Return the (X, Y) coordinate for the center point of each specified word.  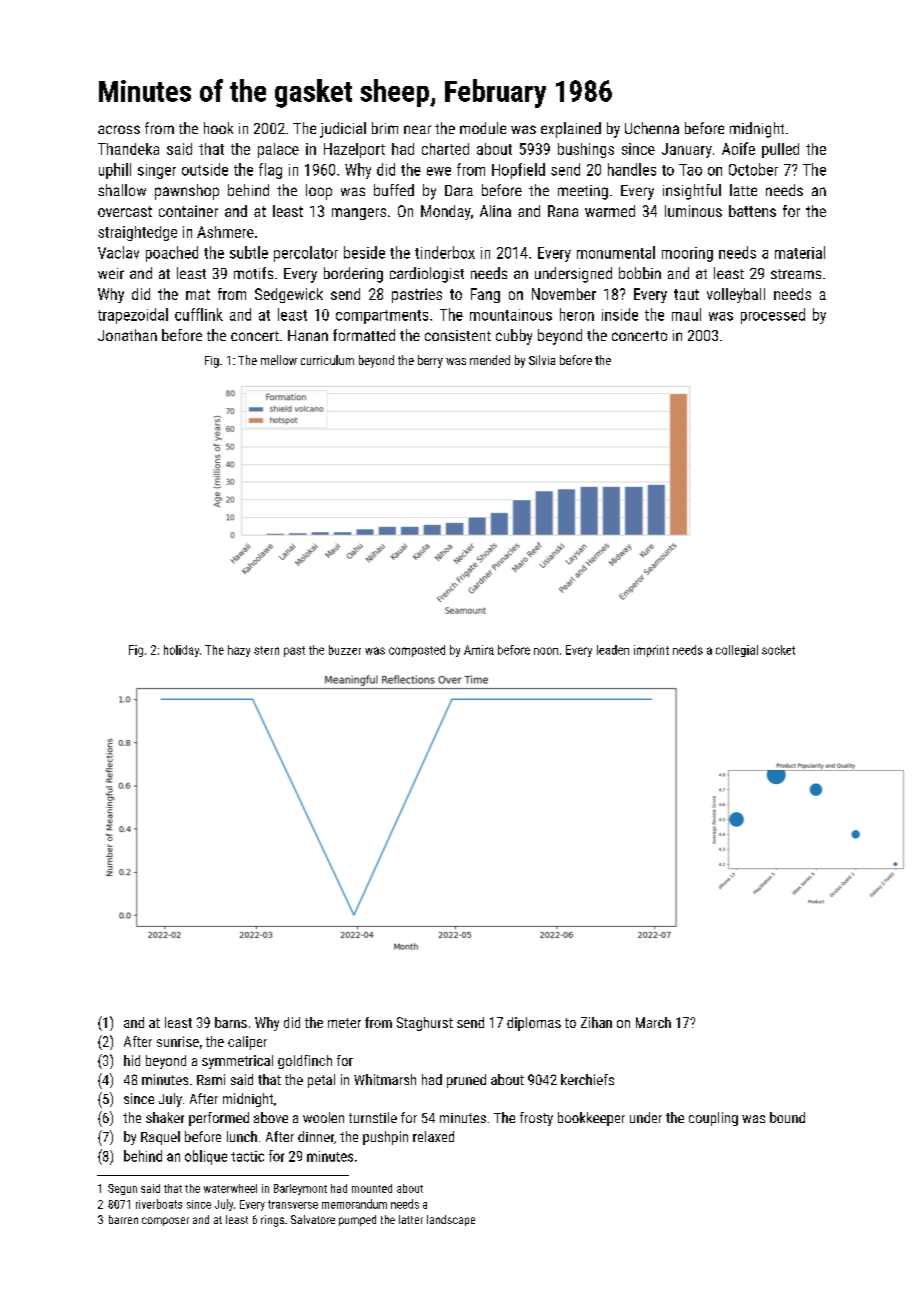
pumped (357, 1220)
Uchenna (652, 128)
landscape (451, 1220)
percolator (306, 254)
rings (272, 1221)
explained (571, 130)
